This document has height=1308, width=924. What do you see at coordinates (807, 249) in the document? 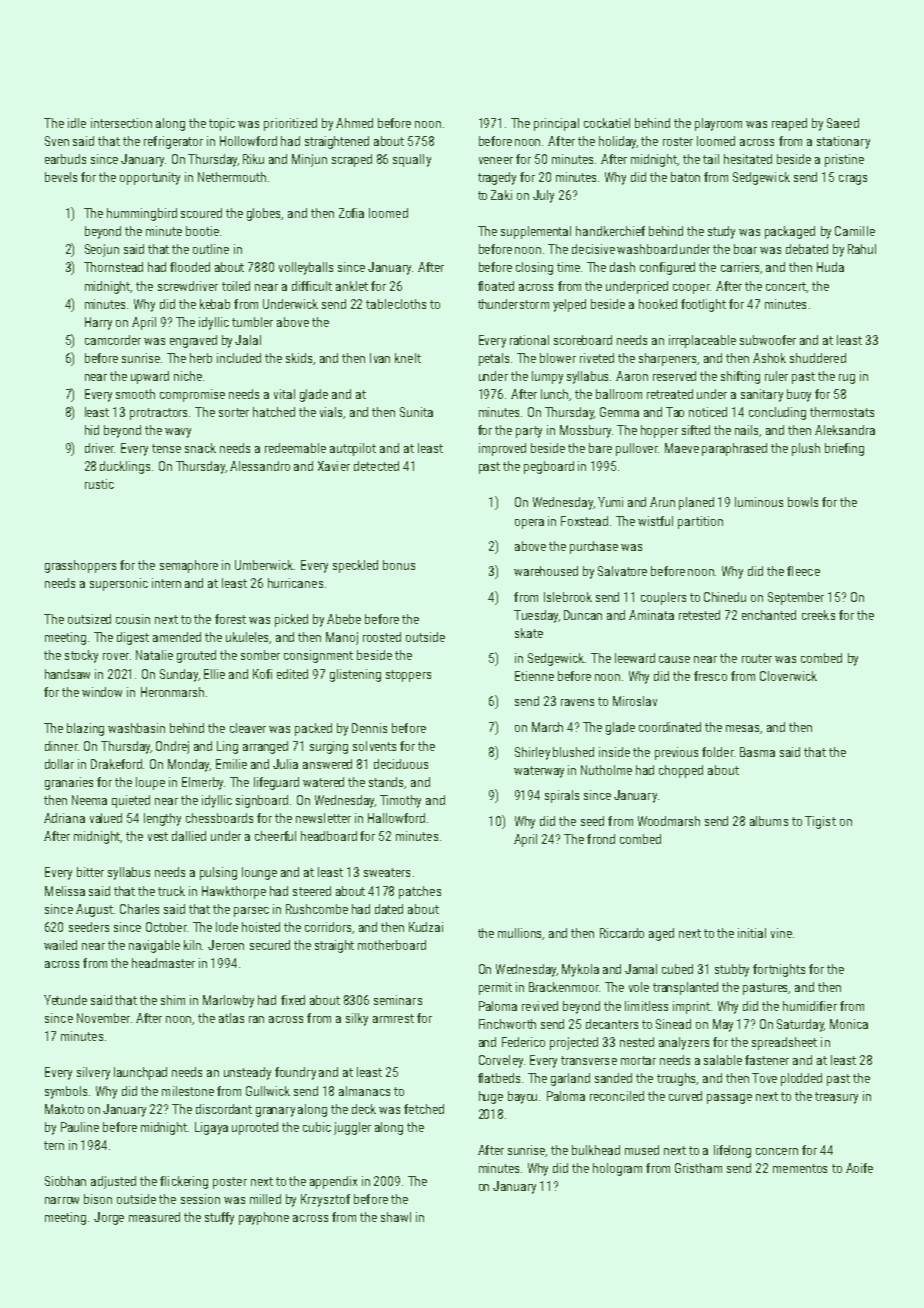
I see `debated` at bounding box center [807, 249].
